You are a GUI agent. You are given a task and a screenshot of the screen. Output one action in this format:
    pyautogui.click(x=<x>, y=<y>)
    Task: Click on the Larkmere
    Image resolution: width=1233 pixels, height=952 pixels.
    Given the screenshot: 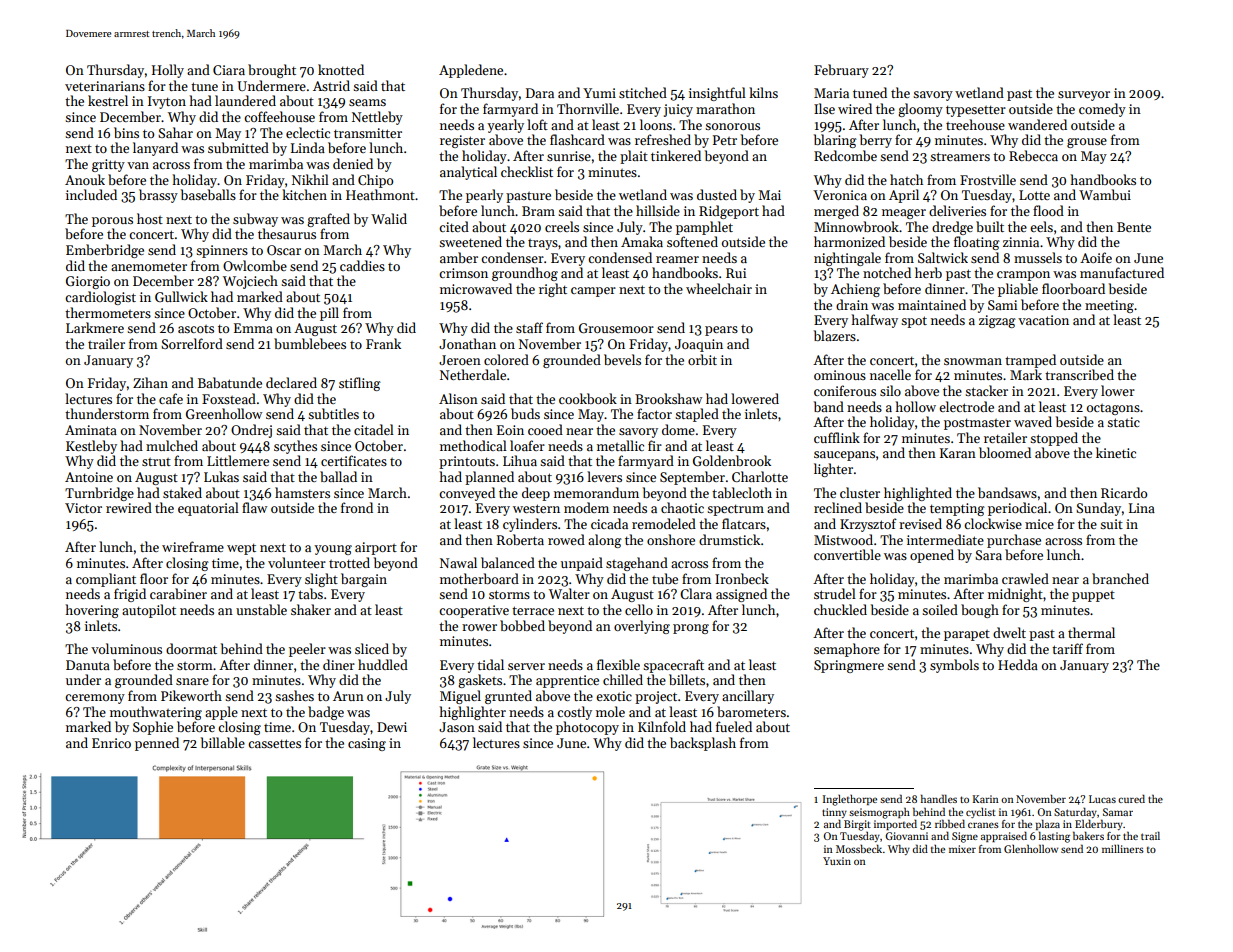 What is the action you would take?
    pyautogui.click(x=95, y=327)
